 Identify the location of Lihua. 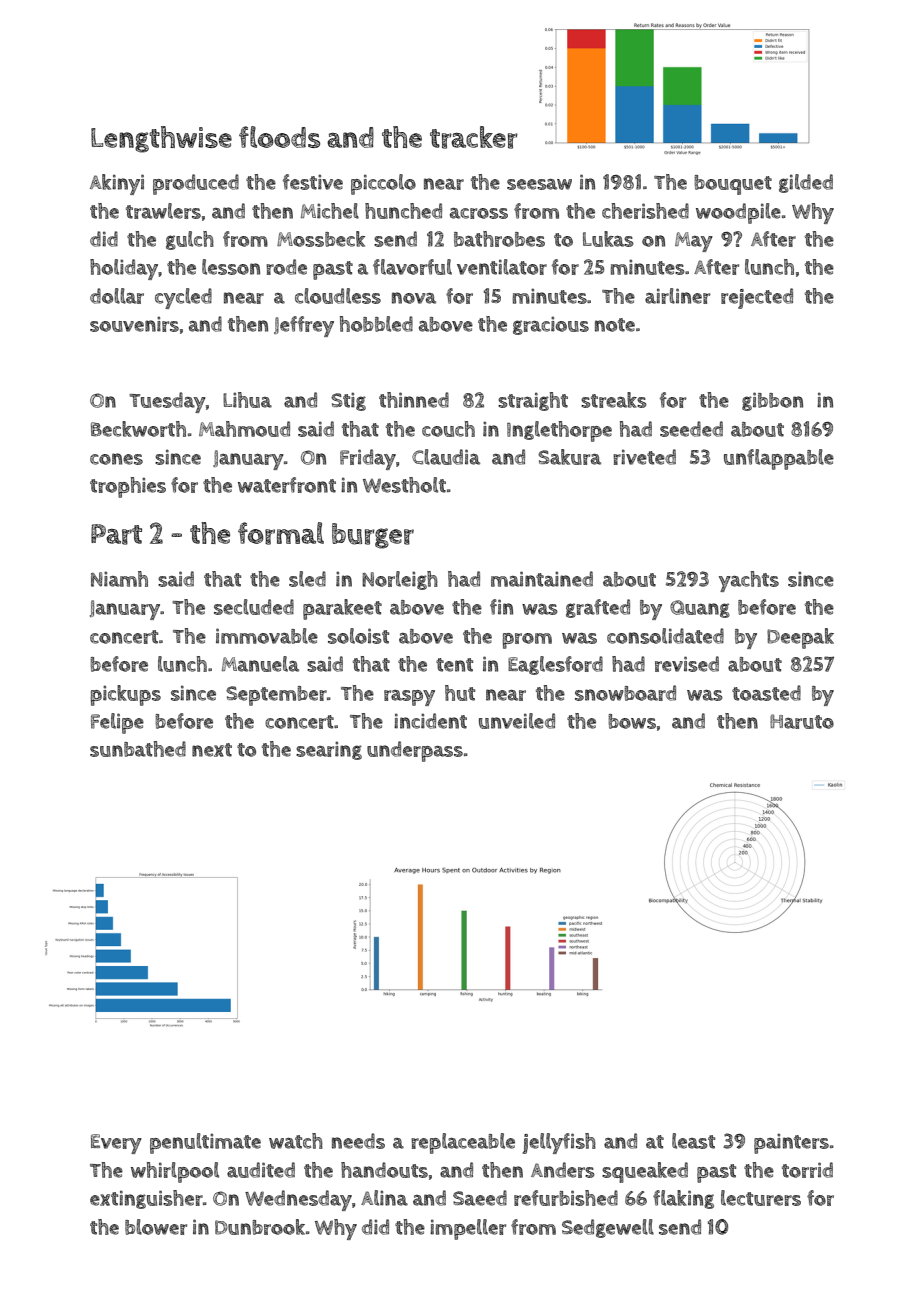
(247, 400).
